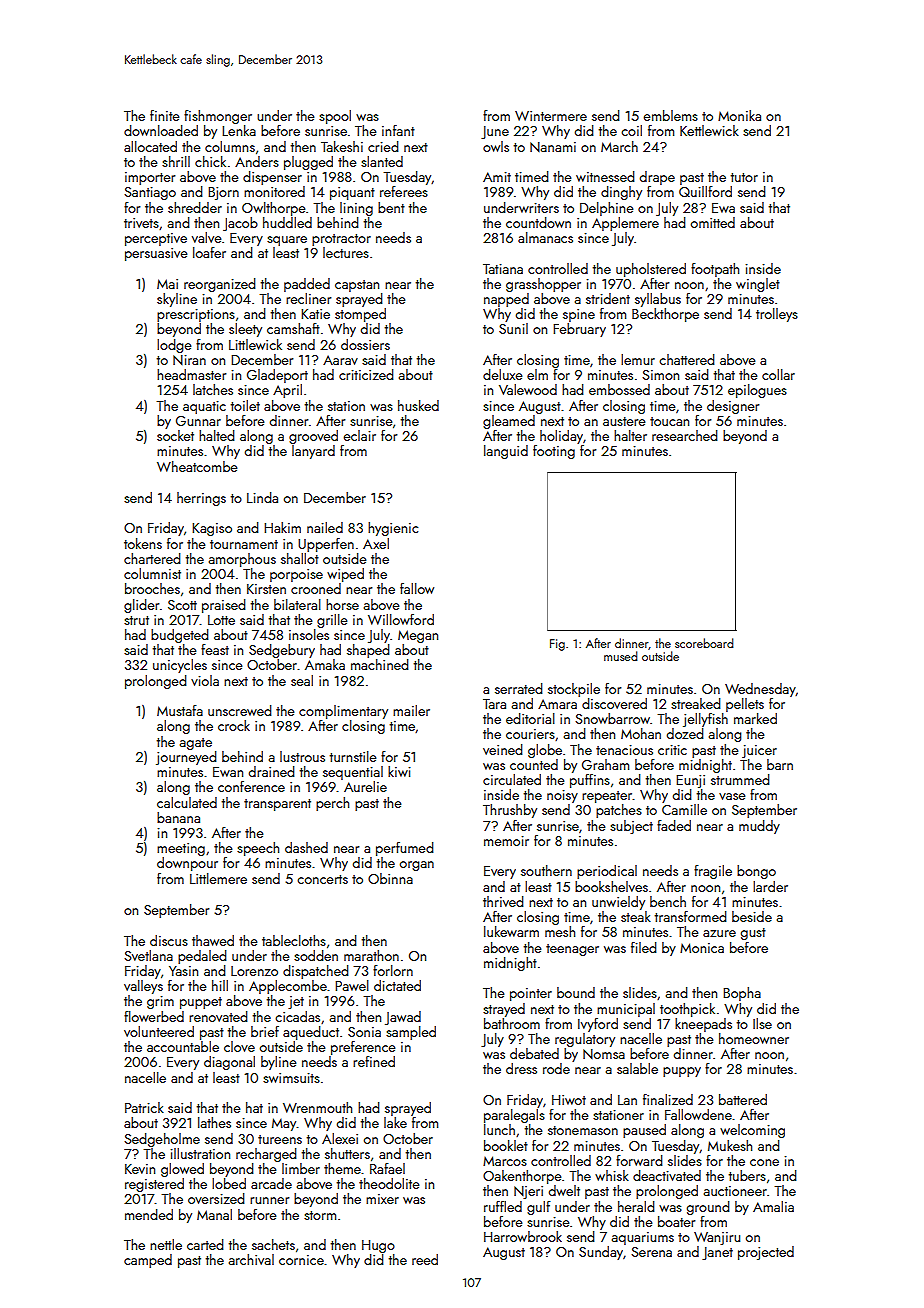  Describe the element at coordinates (161, 130) in the screenshot. I see `downloaded` at that location.
